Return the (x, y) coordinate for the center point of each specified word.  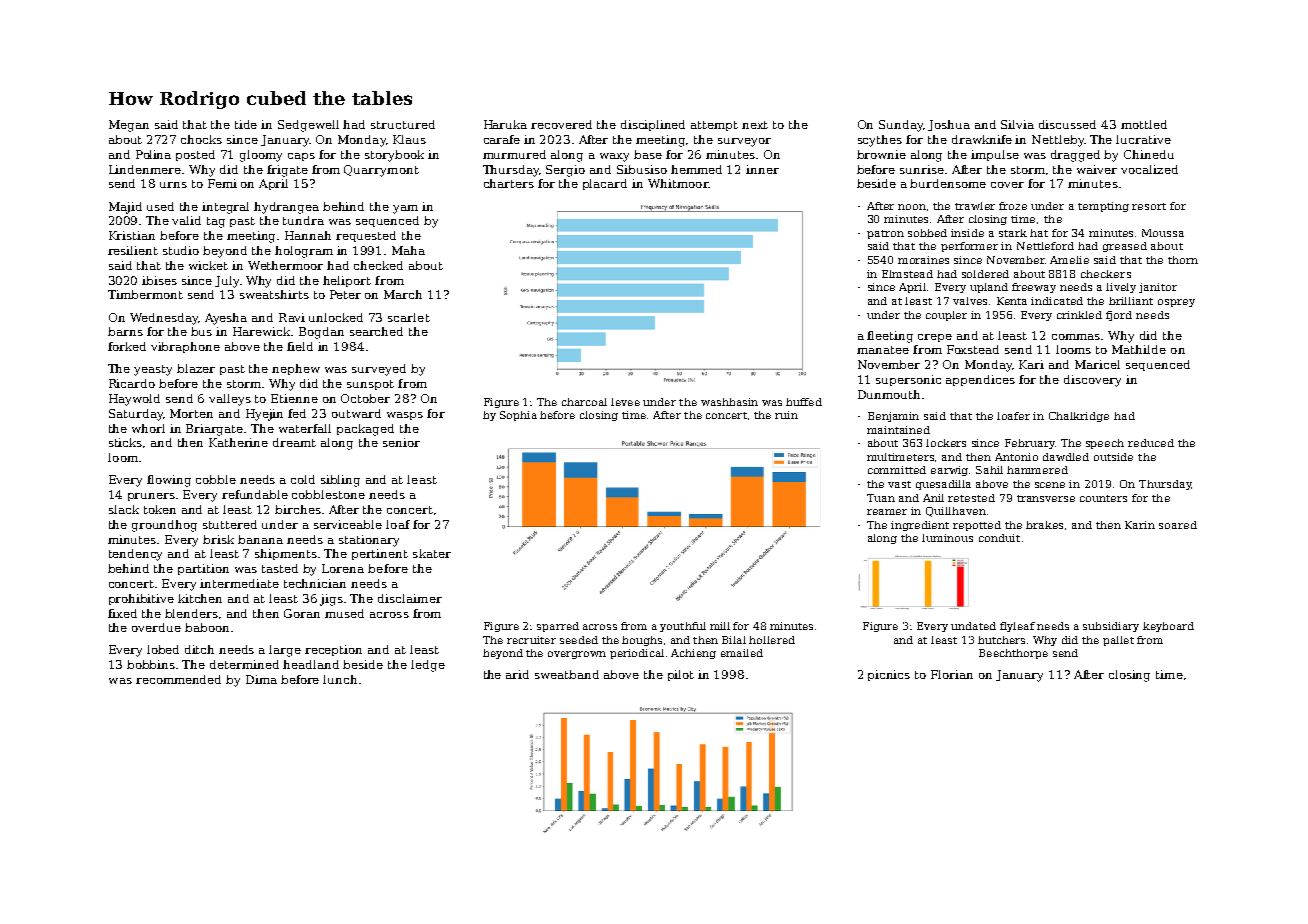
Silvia (1017, 124)
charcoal (584, 402)
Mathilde (1139, 349)
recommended (178, 679)
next (755, 125)
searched (376, 331)
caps (301, 157)
